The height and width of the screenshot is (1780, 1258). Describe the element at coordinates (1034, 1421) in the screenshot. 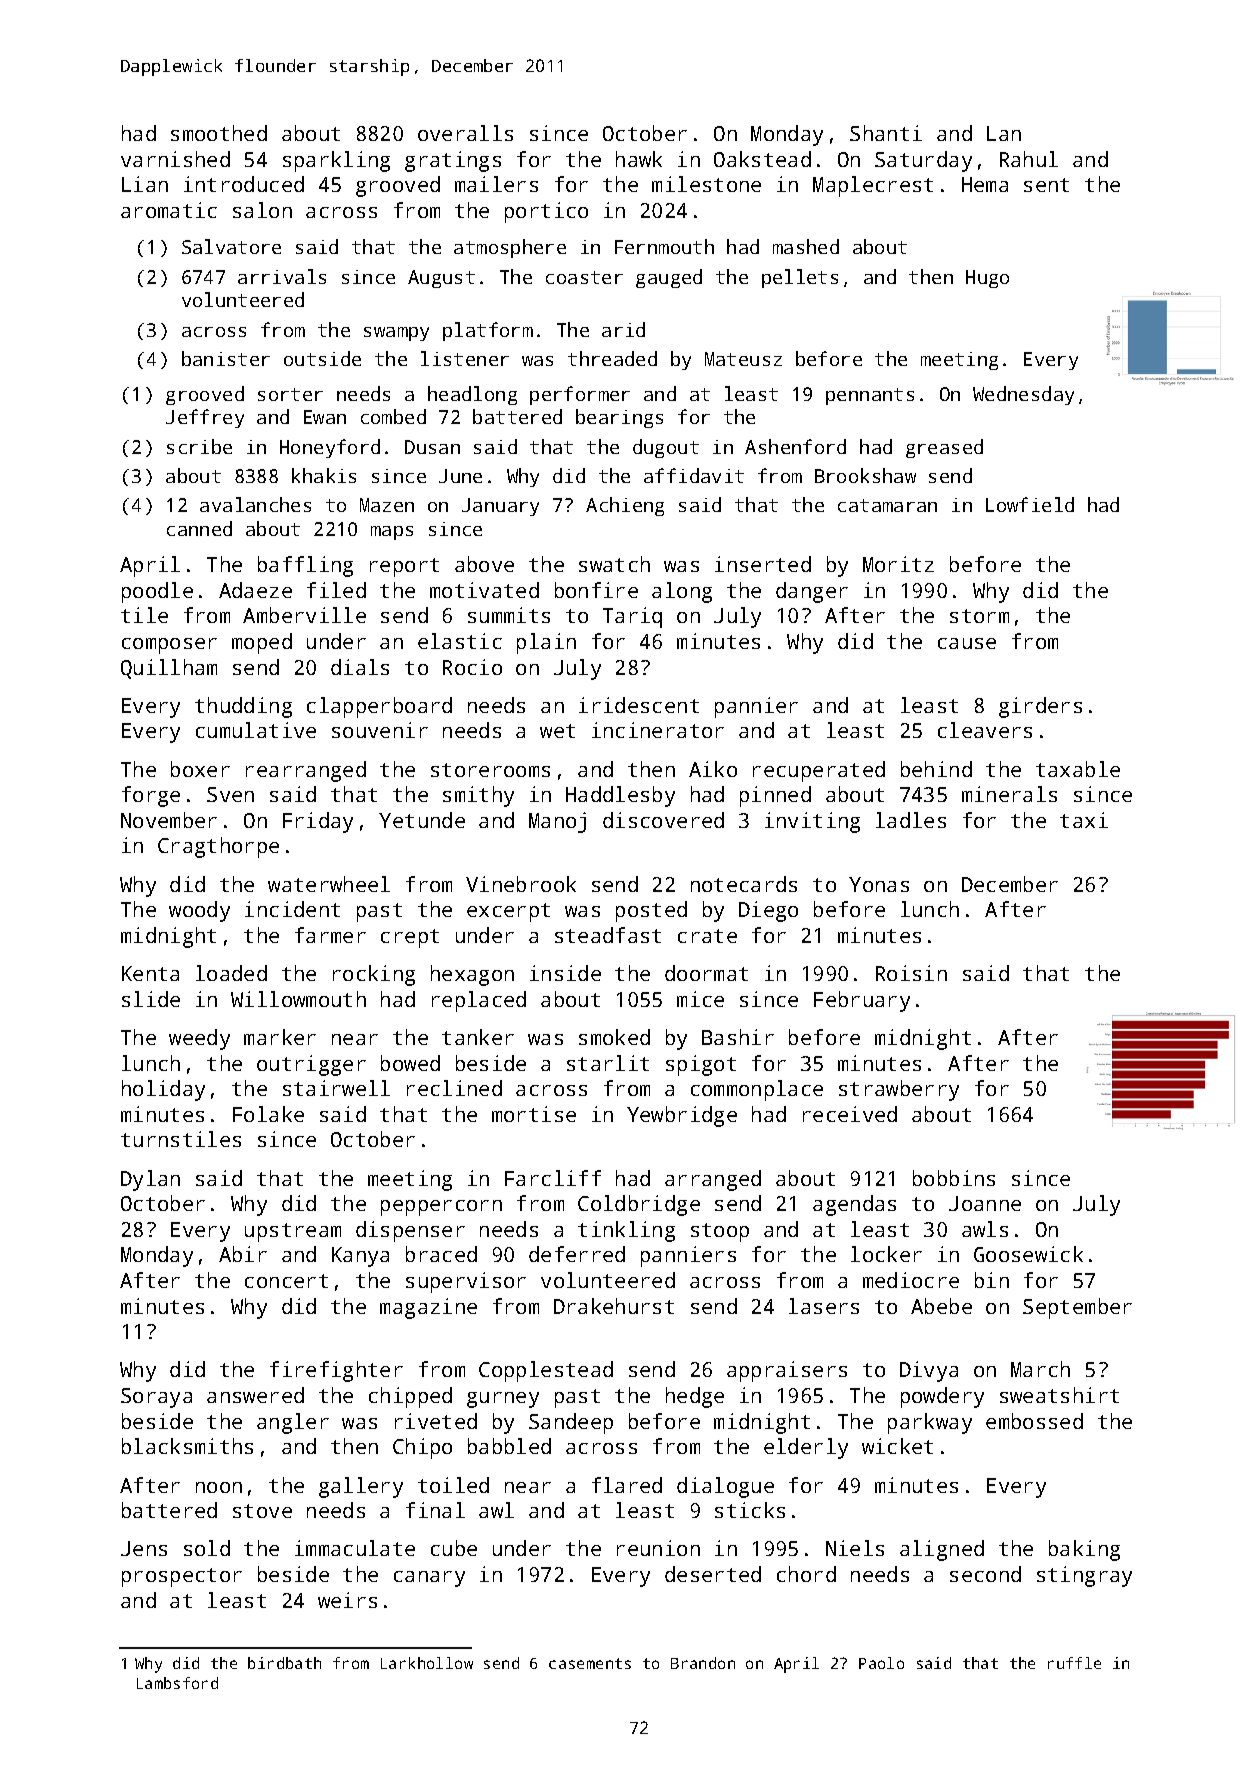

I see `embossed` at that location.
